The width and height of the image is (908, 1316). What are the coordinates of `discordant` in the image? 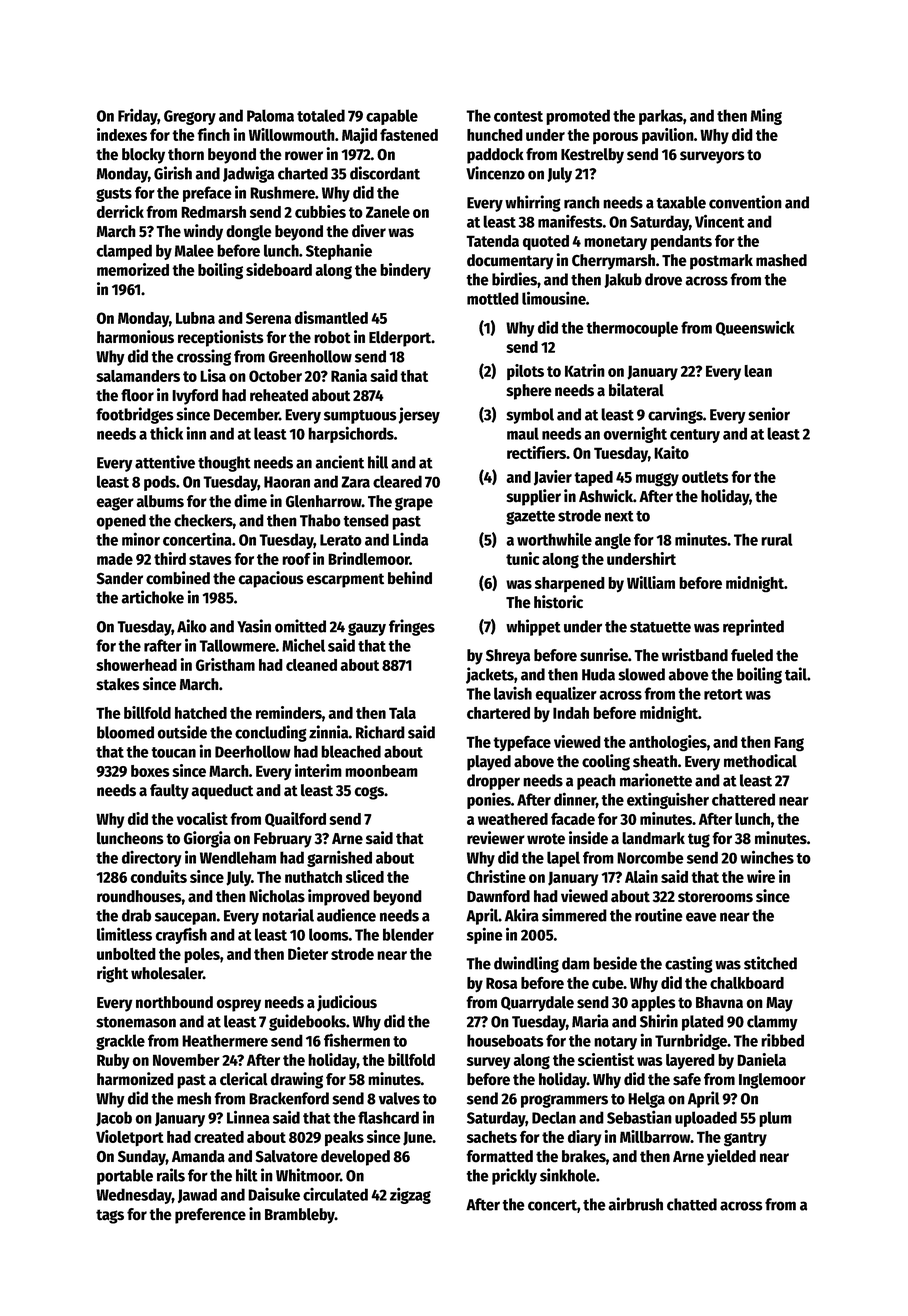 It's located at (385, 173).
